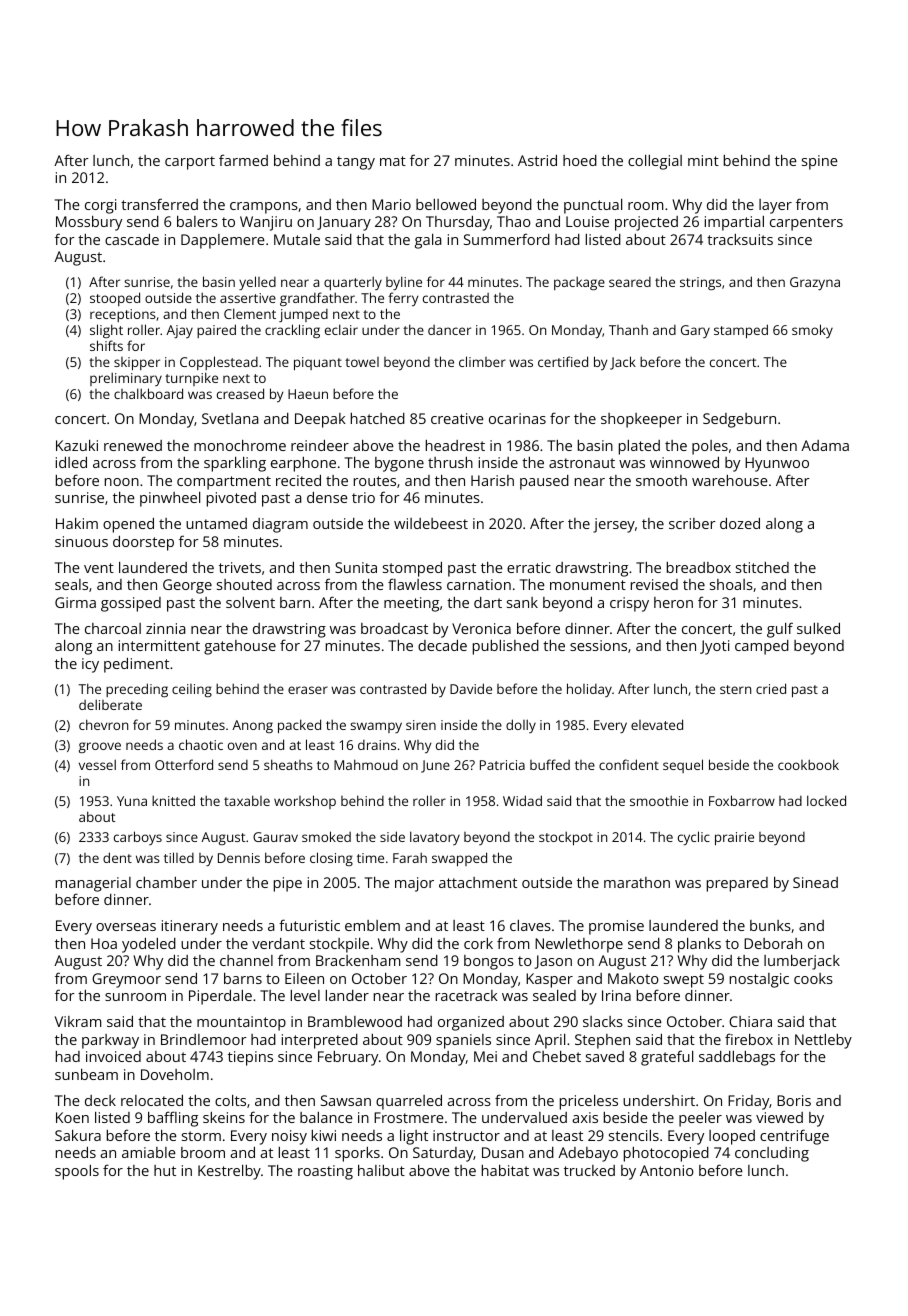 Image resolution: width=908 pixels, height=1316 pixels. What do you see at coordinates (737, 1058) in the screenshot?
I see `saddlebags` at bounding box center [737, 1058].
